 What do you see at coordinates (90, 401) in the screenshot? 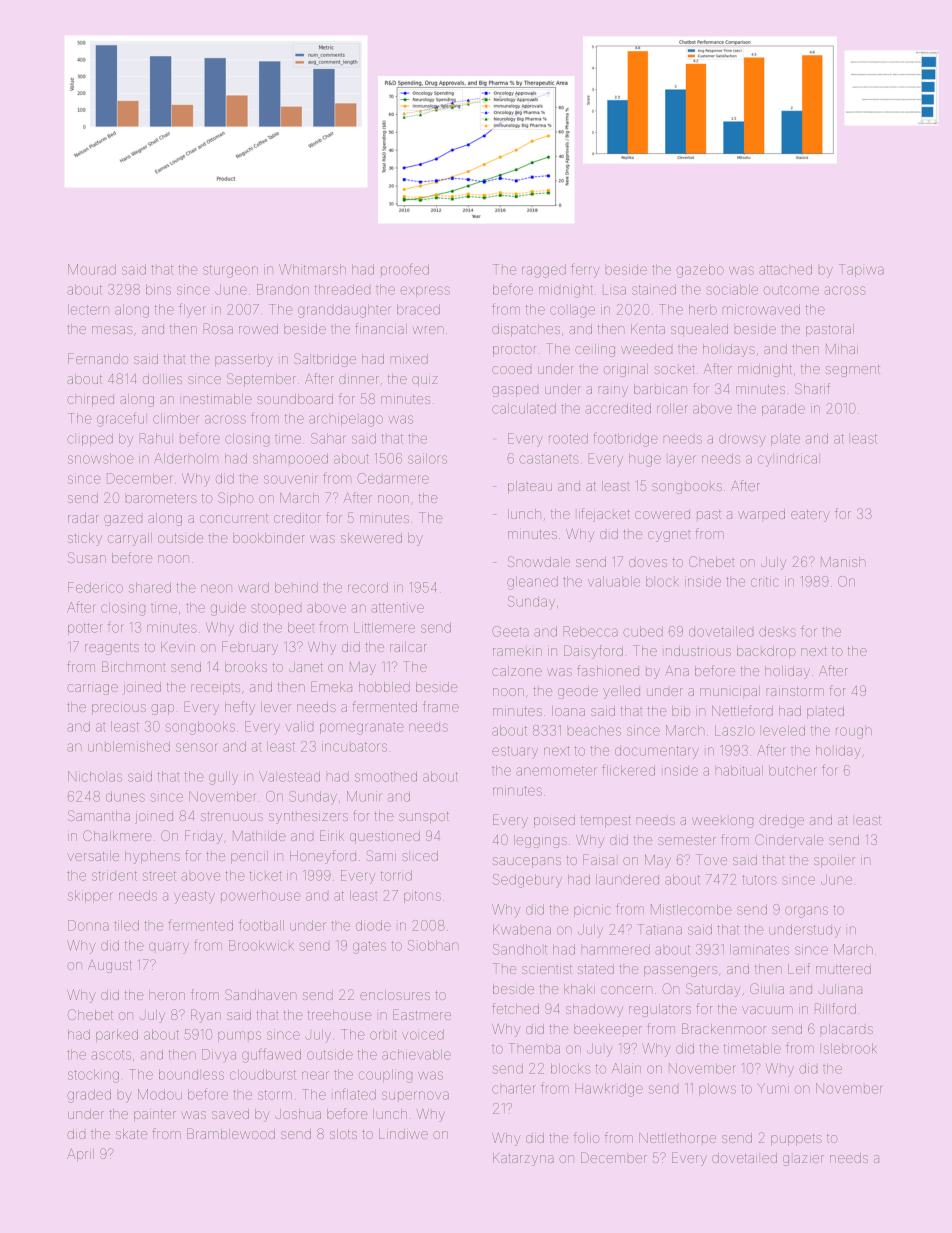
I see `chirped` at bounding box center [90, 401].
